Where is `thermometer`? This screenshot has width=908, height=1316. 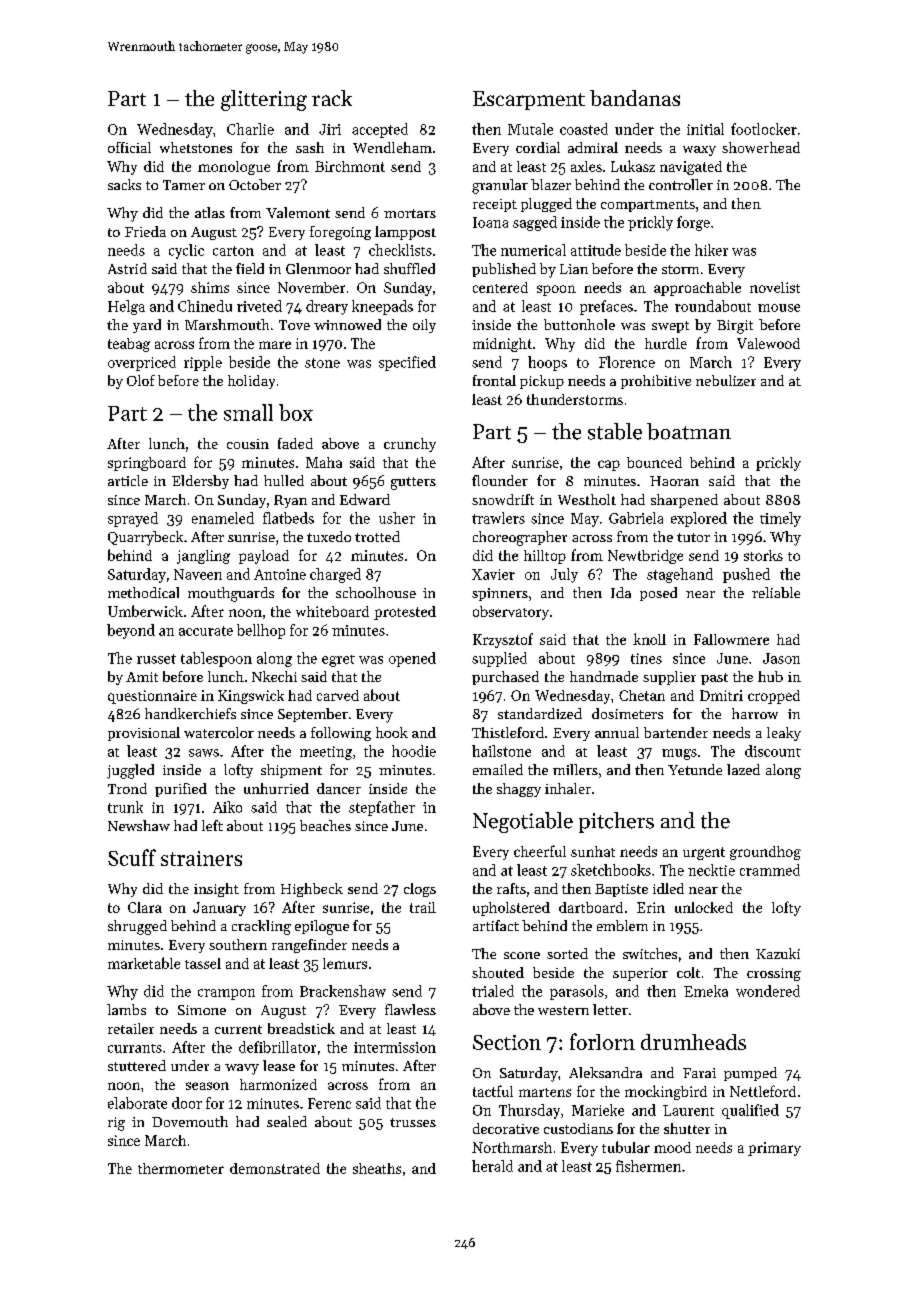 thermometer is located at coordinates (181, 1168).
